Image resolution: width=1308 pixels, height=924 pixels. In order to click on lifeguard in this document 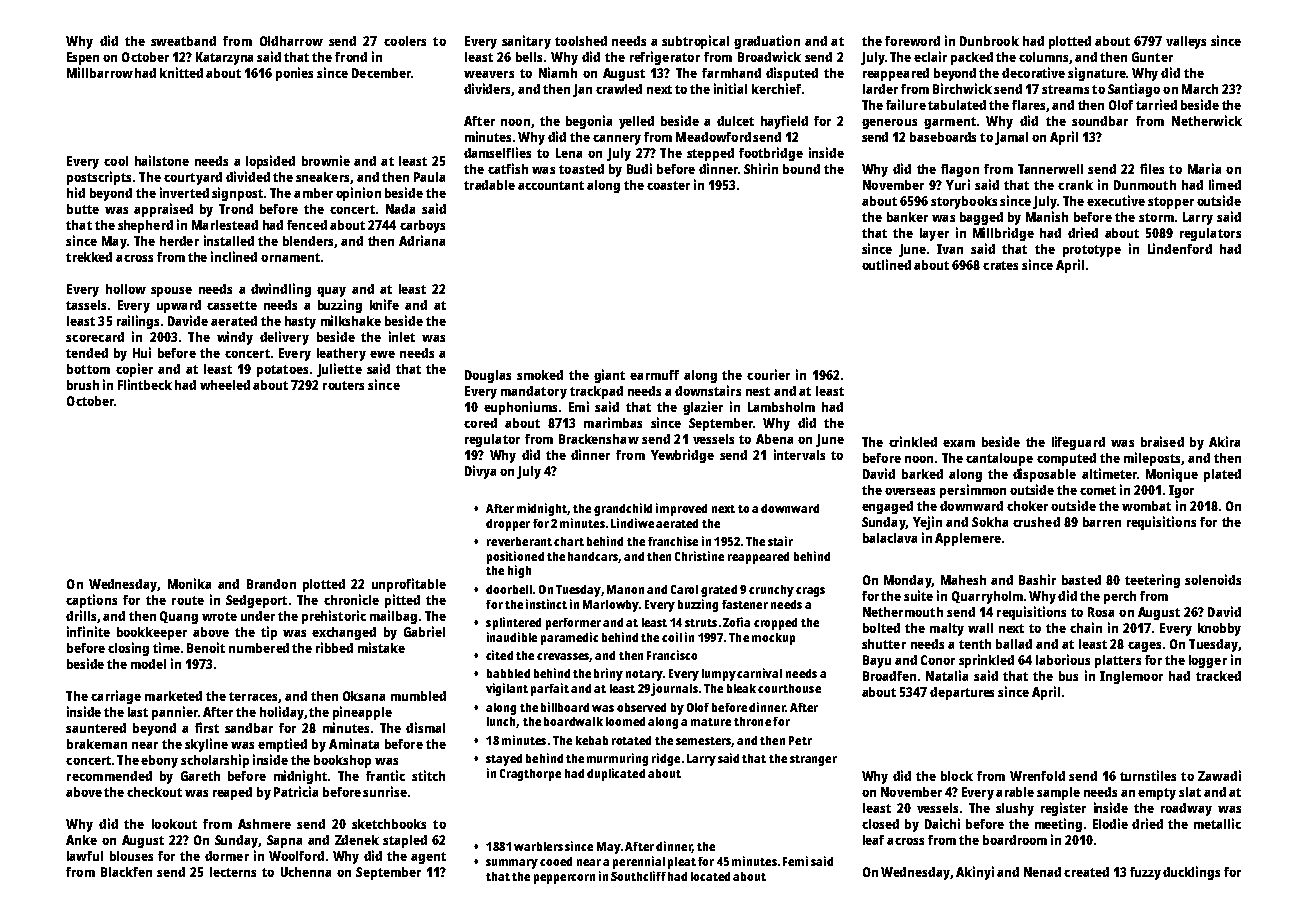, I will do `click(1078, 443)`.
